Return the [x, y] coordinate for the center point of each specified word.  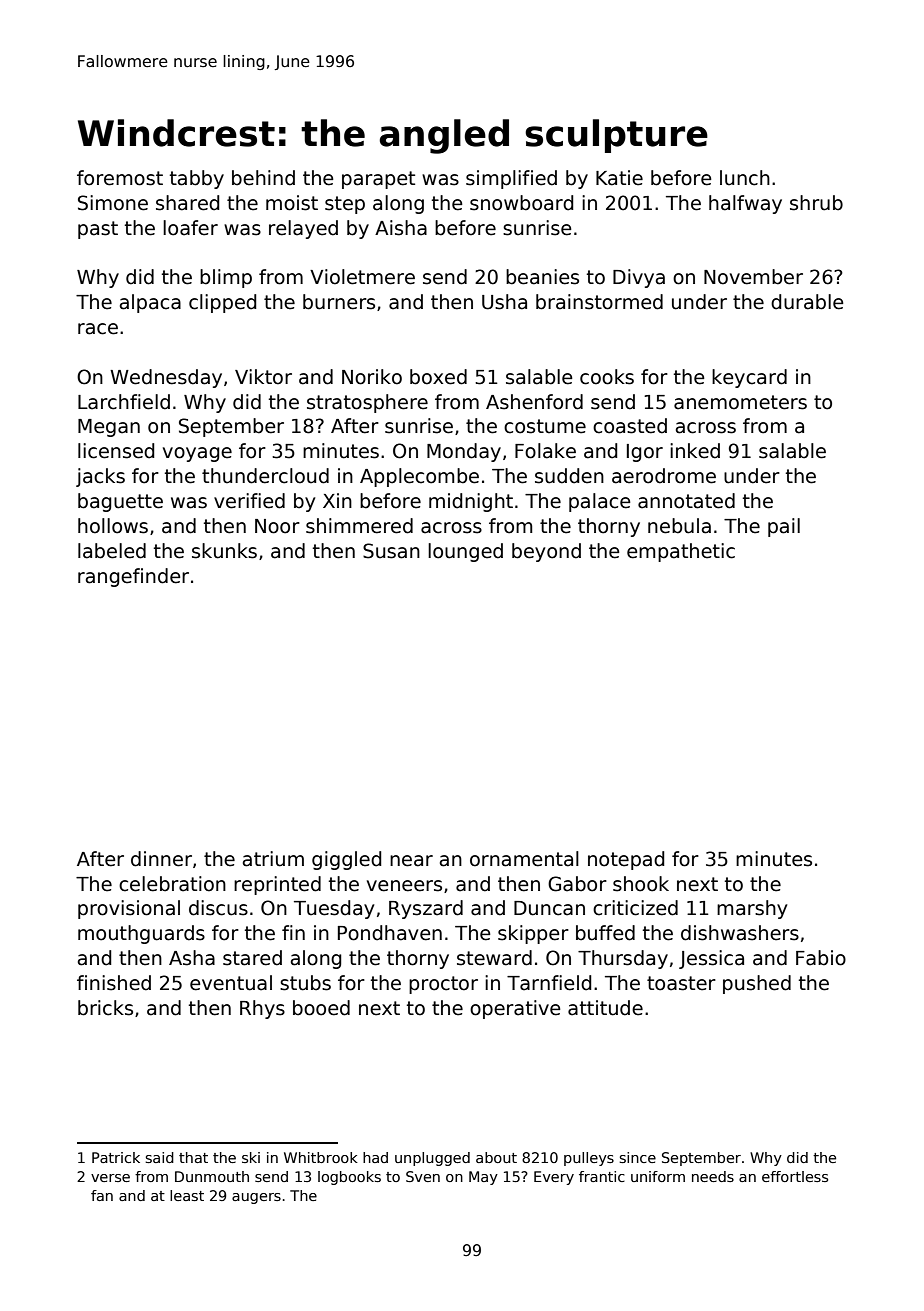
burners [339, 302]
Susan [391, 551]
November [753, 277]
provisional [129, 909]
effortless [795, 1176]
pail [784, 527]
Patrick [116, 1157]
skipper [533, 934]
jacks [100, 477]
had [375, 1157]
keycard [749, 378]
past [98, 230]
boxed [438, 377]
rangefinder [133, 577]
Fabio [821, 958]
